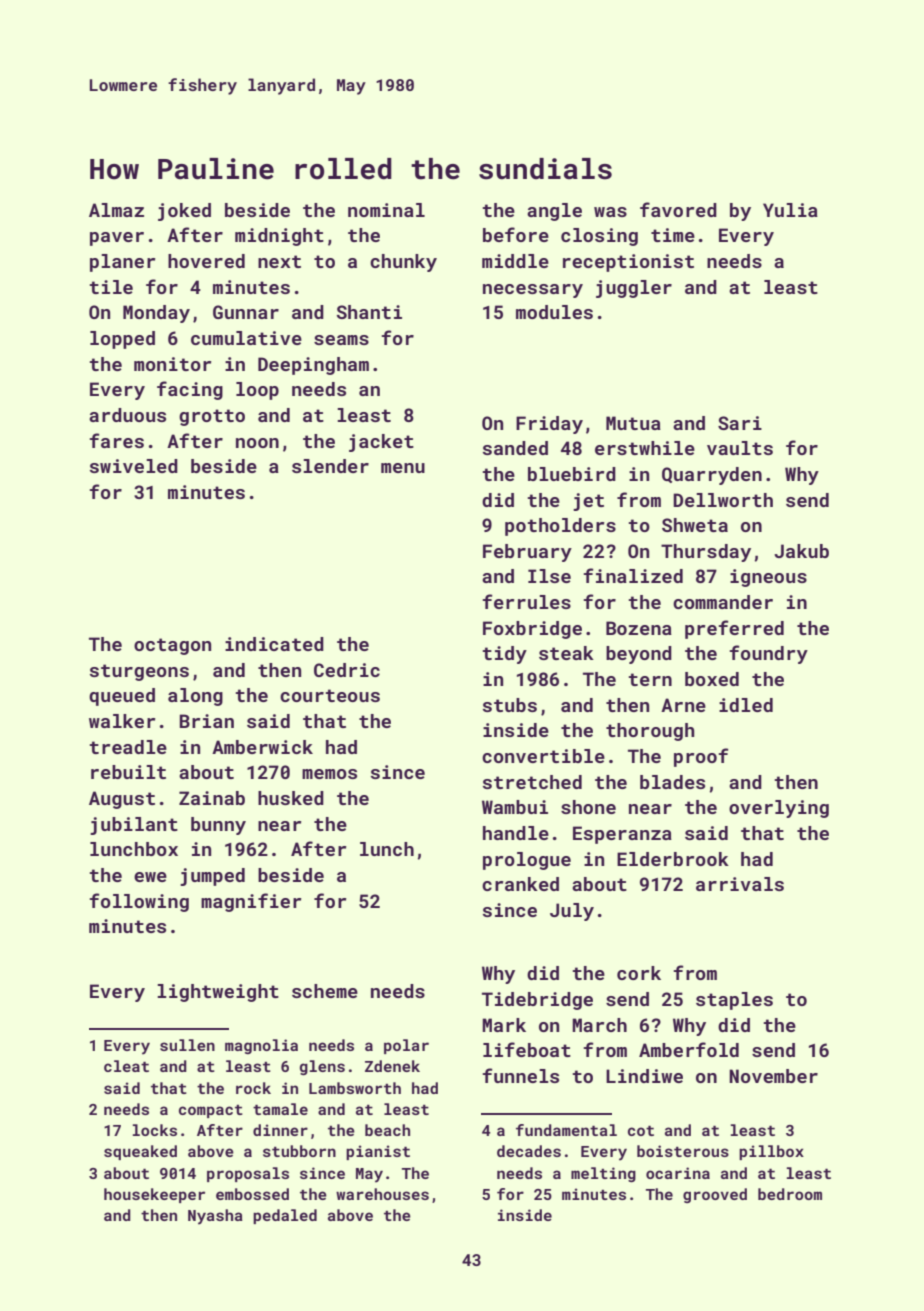 This page has height=1311, width=924. What do you see at coordinates (187, 1045) in the page?
I see `sullen` at bounding box center [187, 1045].
